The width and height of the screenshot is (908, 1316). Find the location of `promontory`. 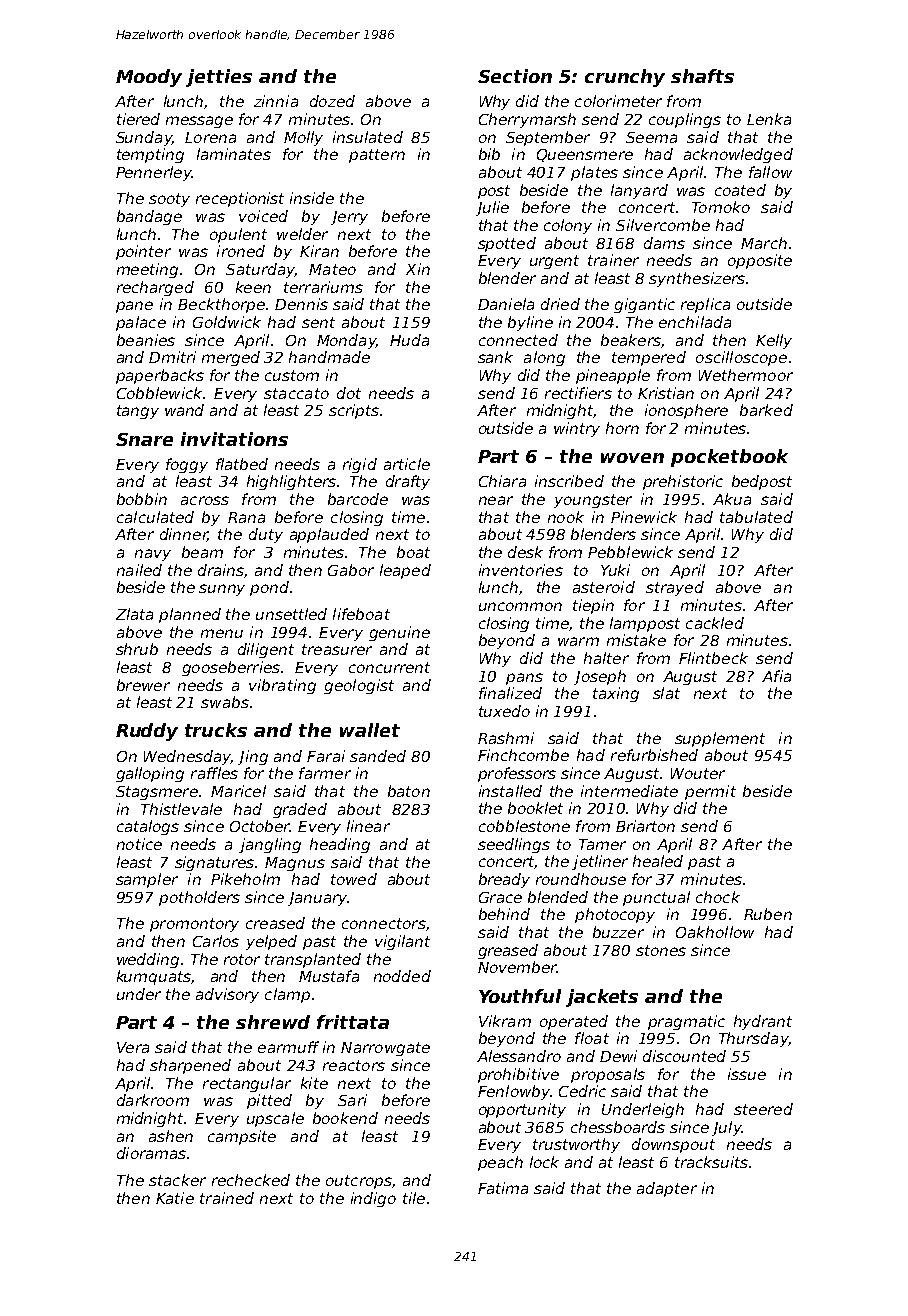

promontory is located at coordinates (194, 925).
